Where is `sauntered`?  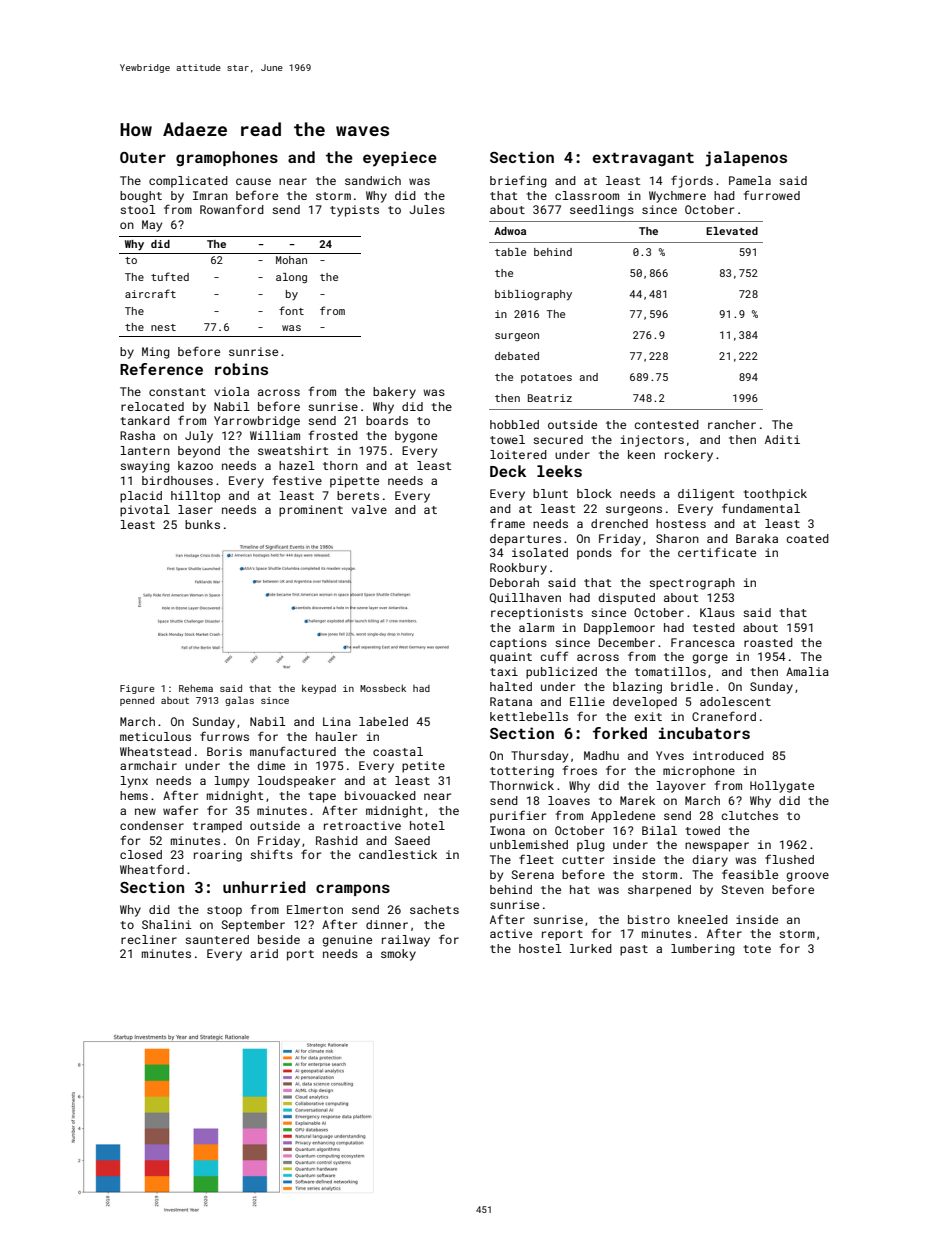 sauntered is located at coordinates (217, 939).
